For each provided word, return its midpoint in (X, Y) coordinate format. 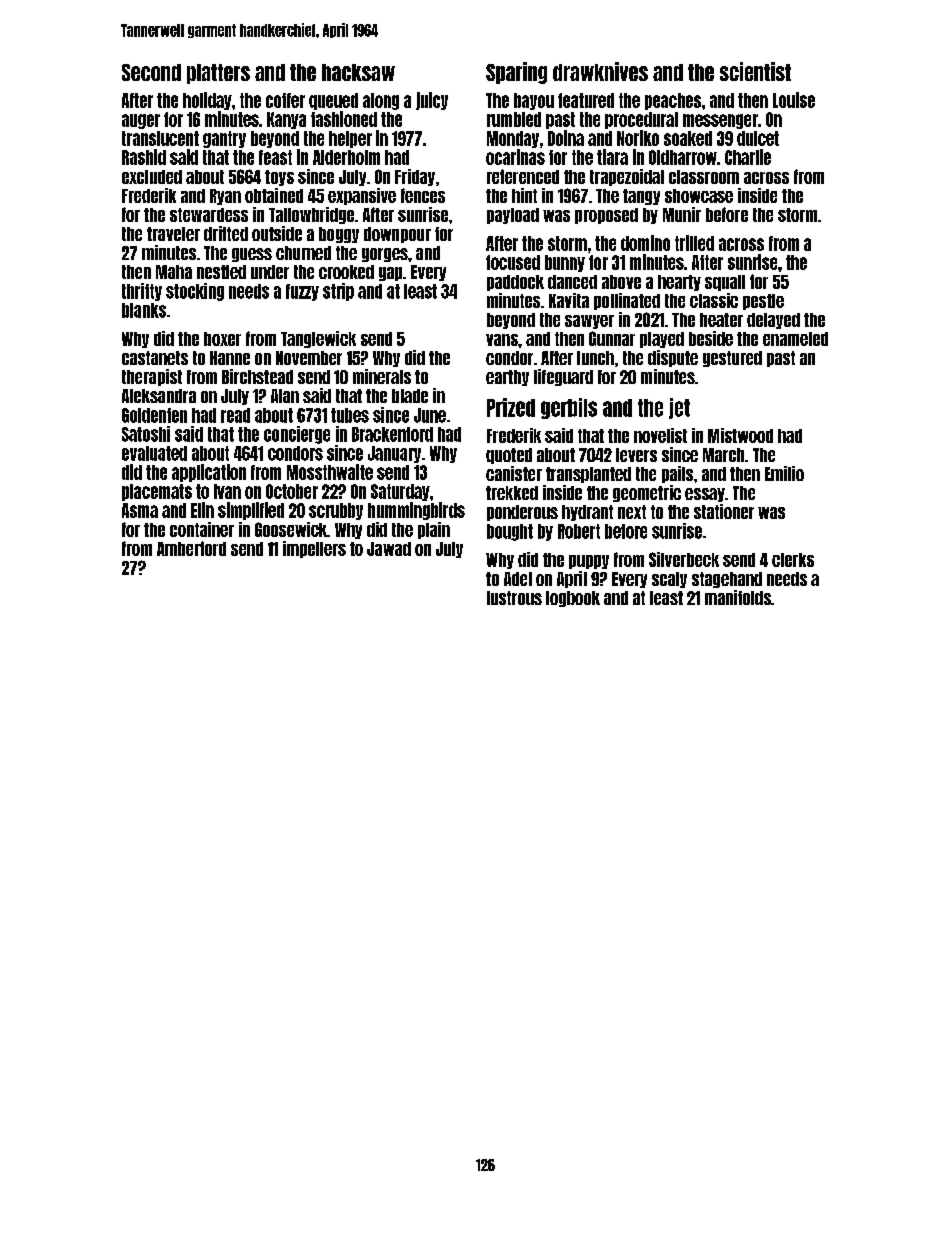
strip (338, 292)
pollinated (627, 301)
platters (218, 74)
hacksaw (358, 72)
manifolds (738, 597)
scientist (755, 71)
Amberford (191, 548)
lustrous (514, 598)
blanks (144, 310)
